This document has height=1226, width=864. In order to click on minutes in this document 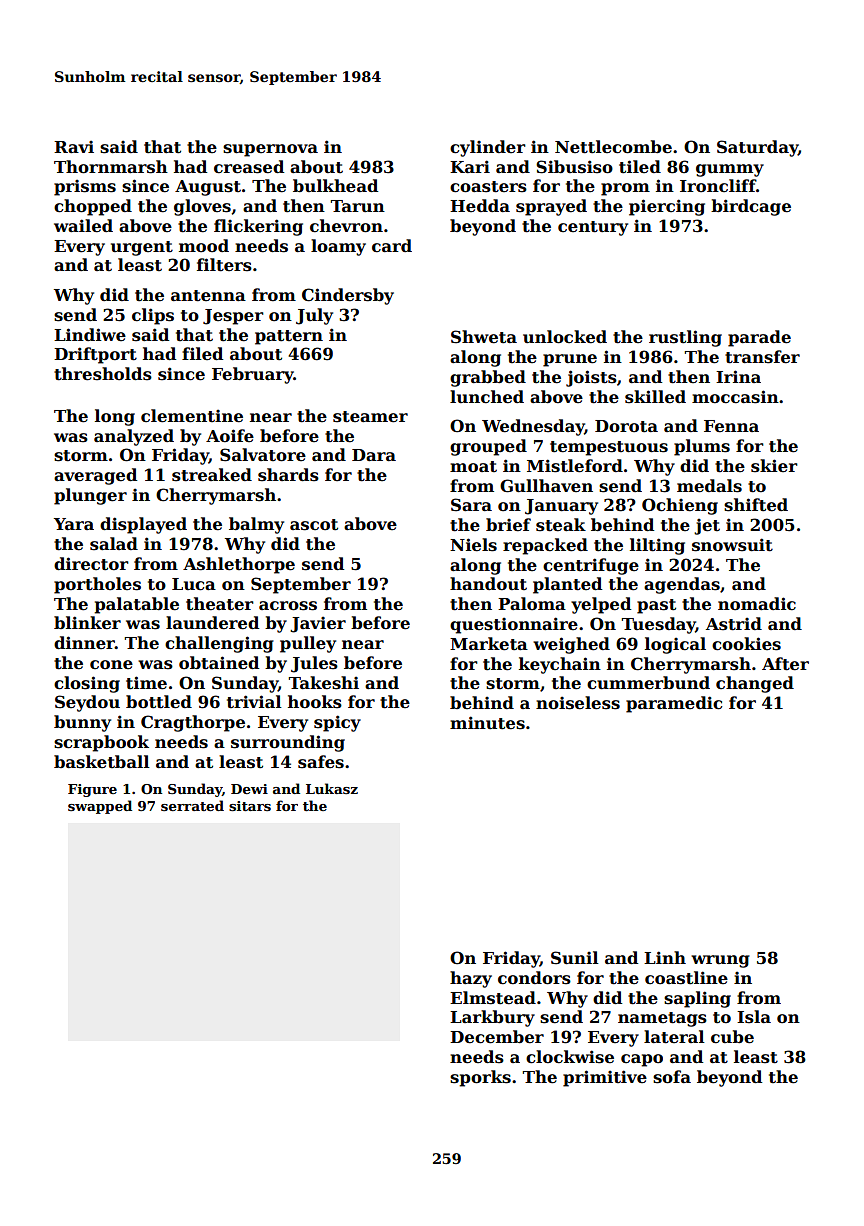, I will do `click(487, 723)`.
